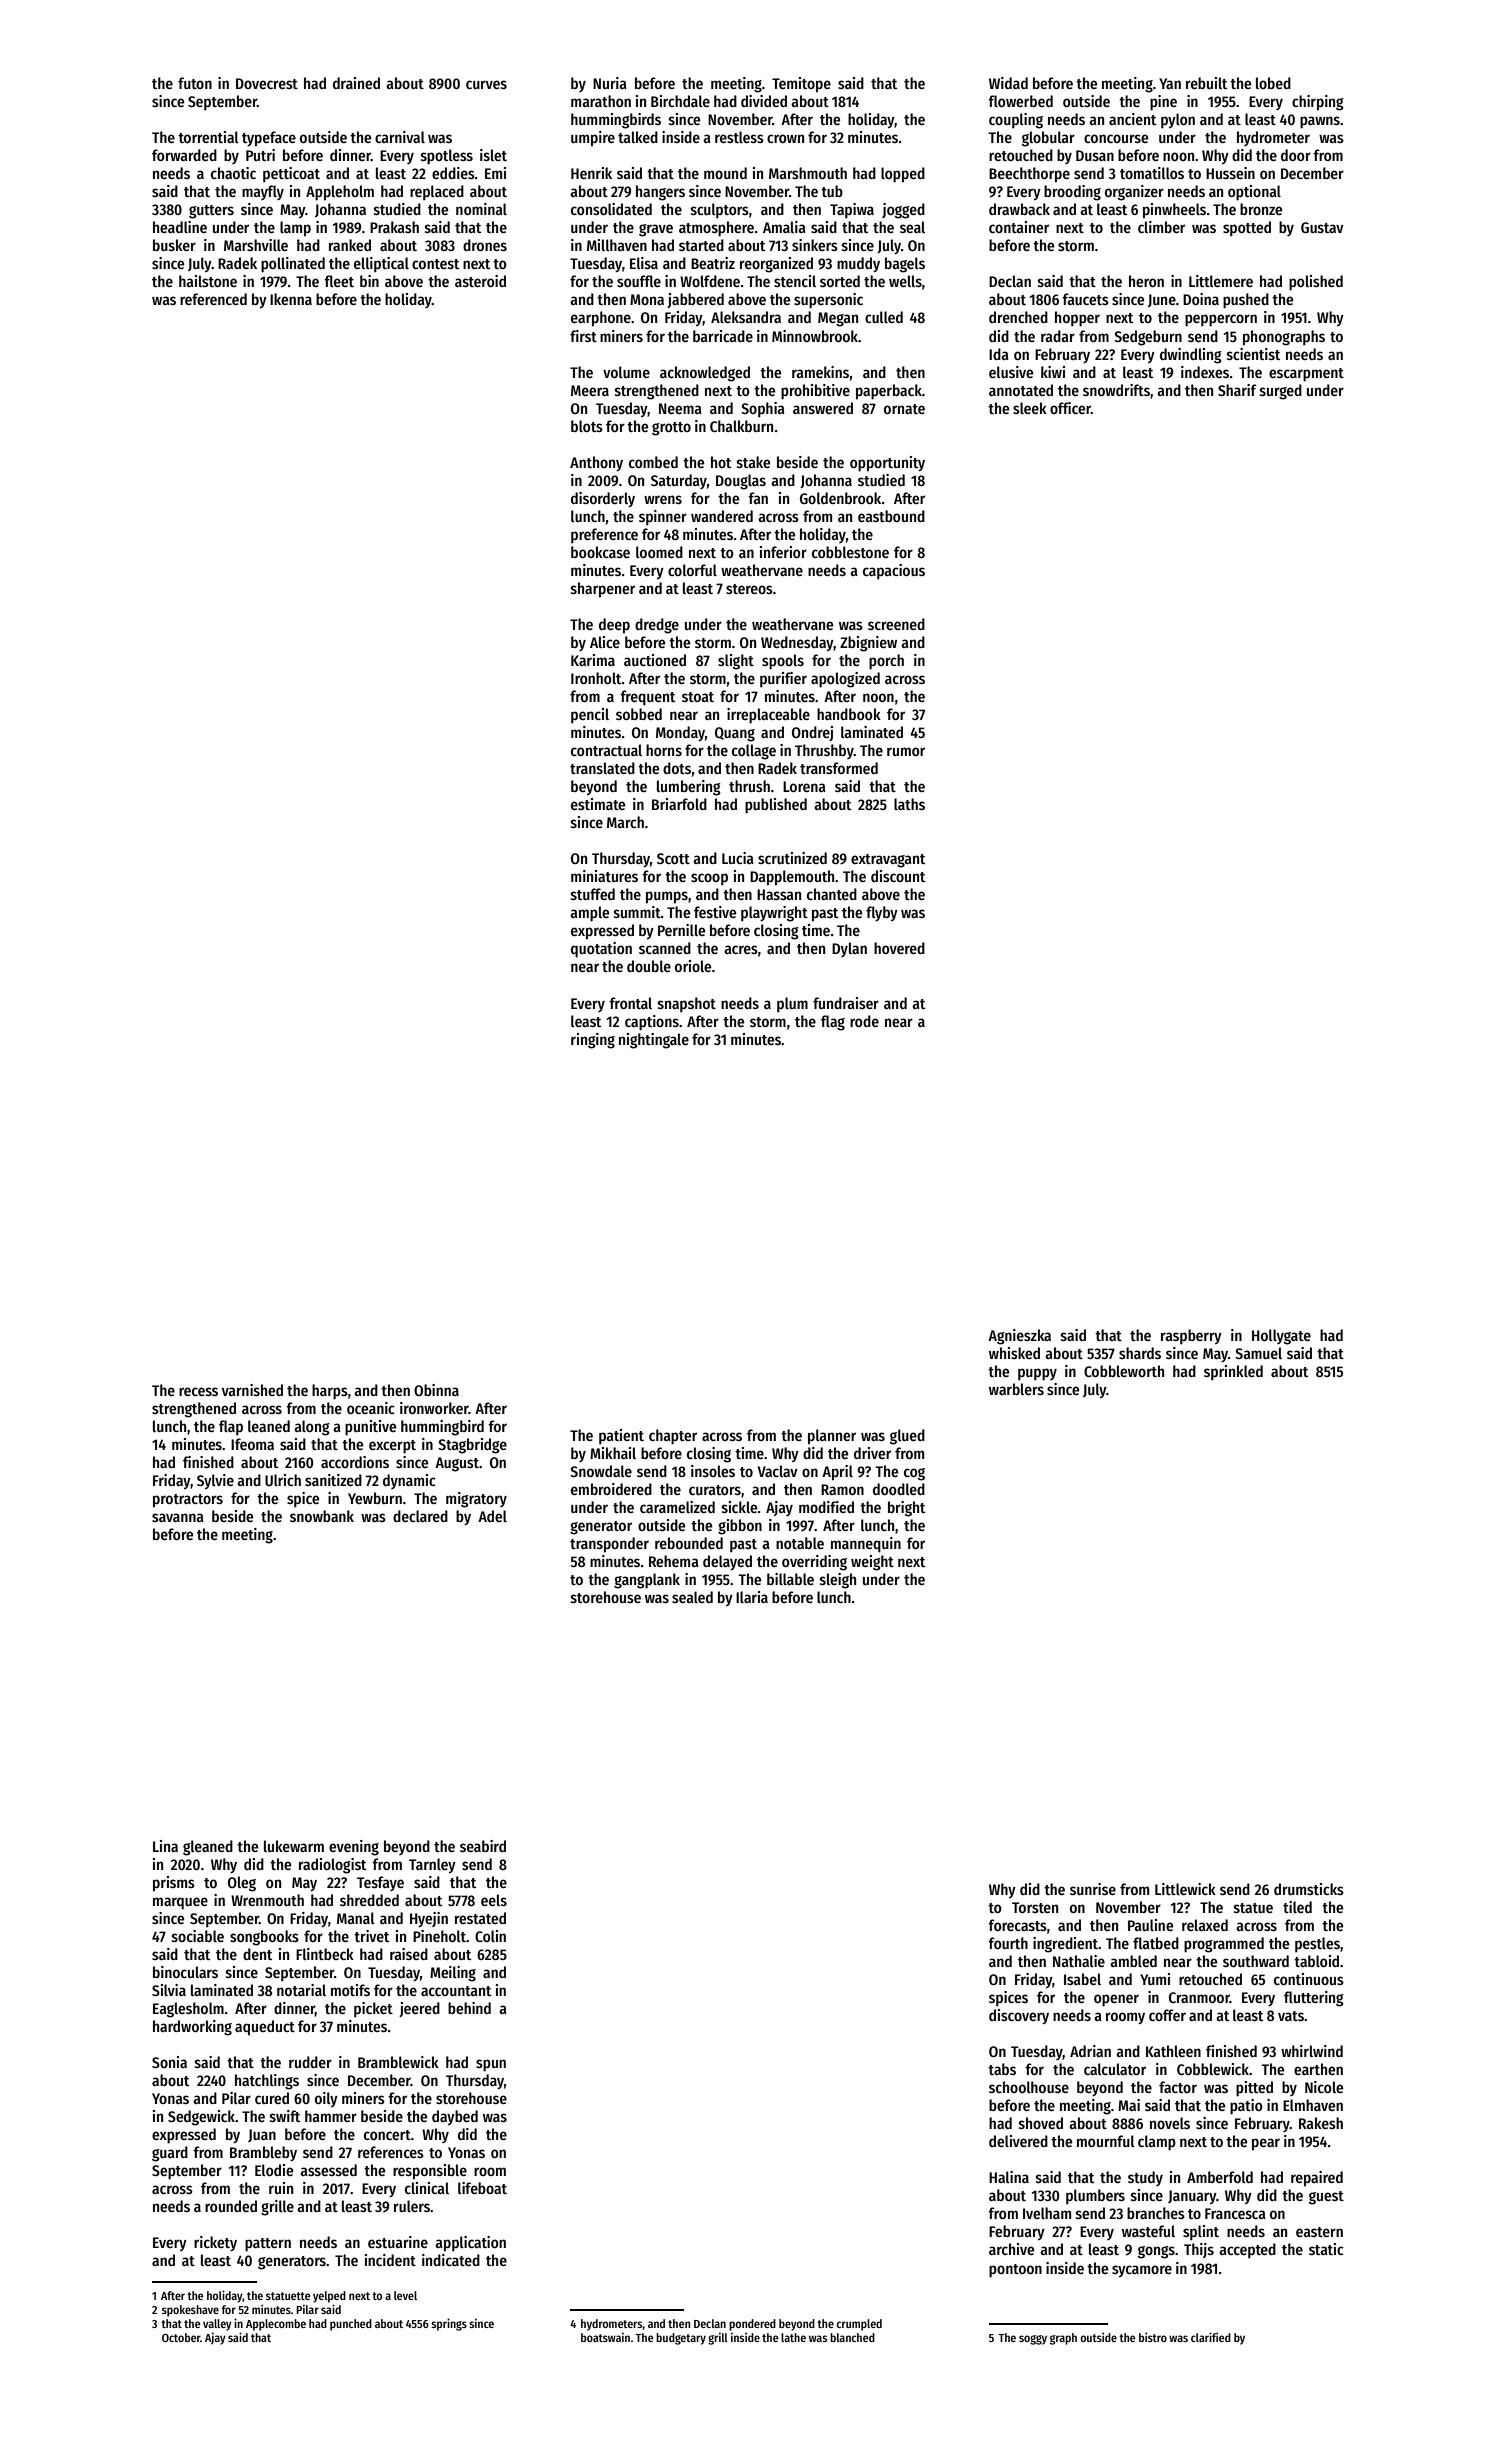 This document has width=1496, height=2464. I want to click on optional, so click(1254, 193).
